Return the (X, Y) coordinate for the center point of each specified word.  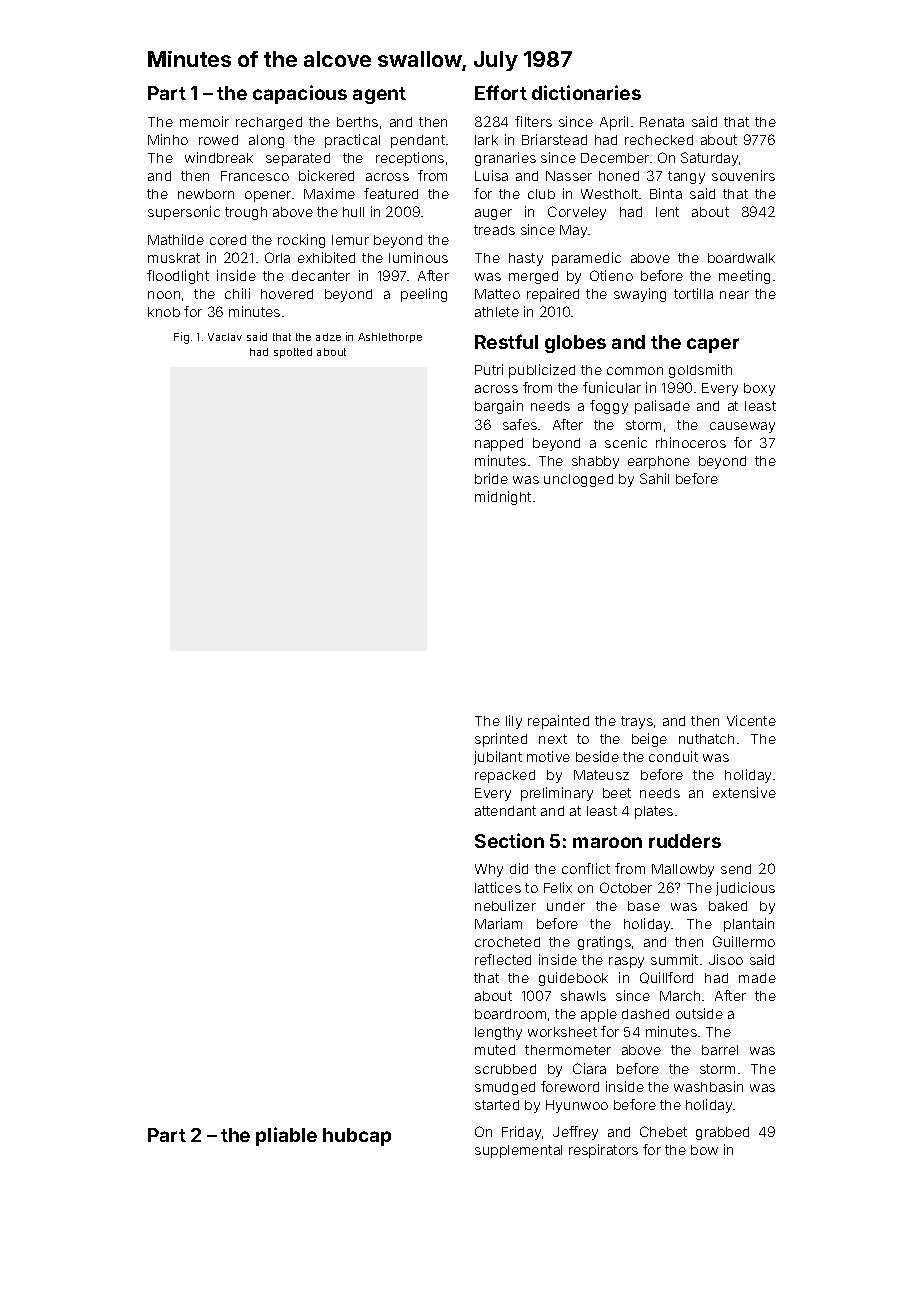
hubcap (357, 1137)
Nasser (569, 176)
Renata (662, 122)
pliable (286, 1136)
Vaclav (225, 337)
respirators (603, 1151)
